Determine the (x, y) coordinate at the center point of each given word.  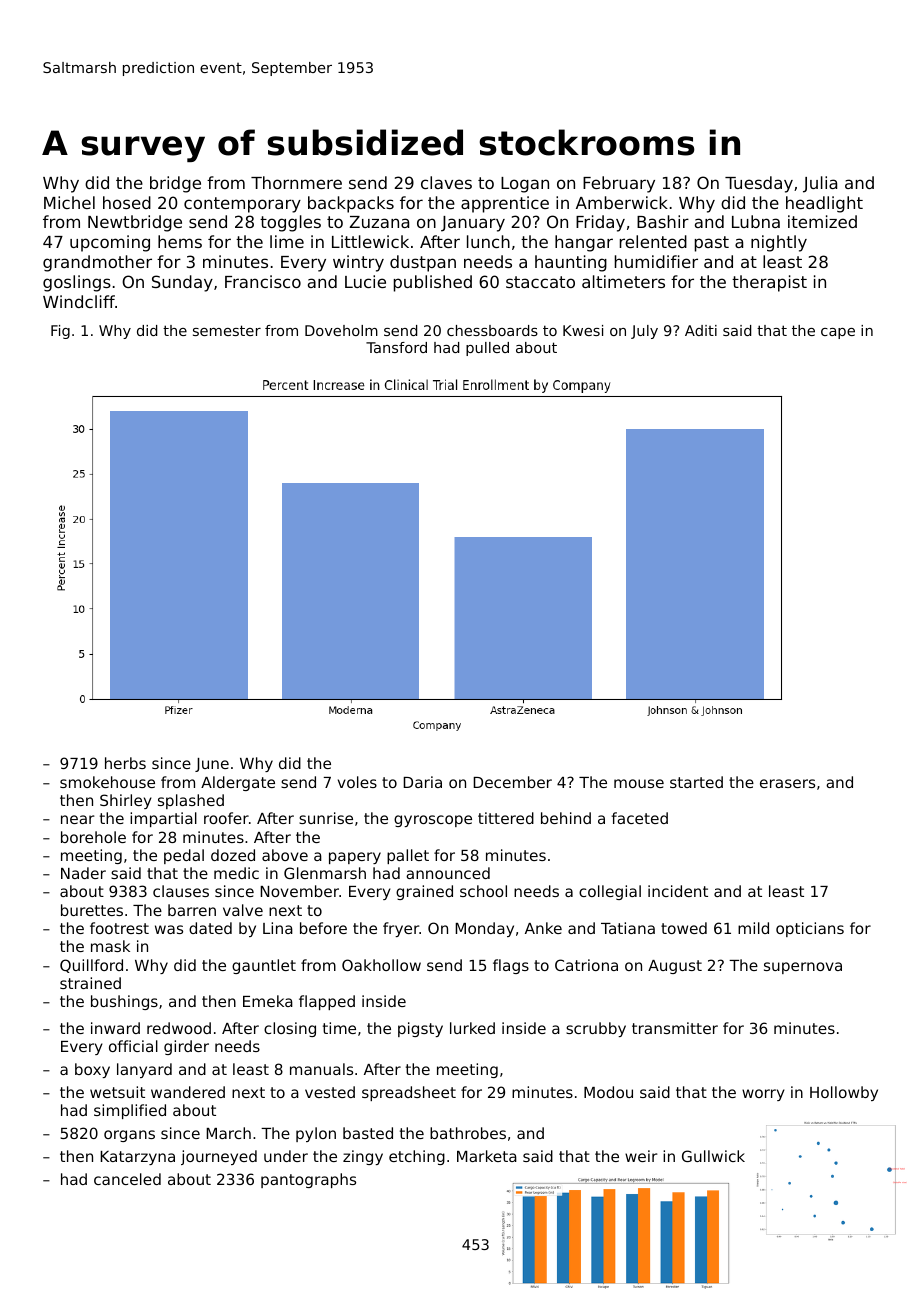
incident (678, 891)
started (696, 782)
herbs (125, 763)
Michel (69, 202)
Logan (525, 185)
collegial (610, 892)
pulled (487, 349)
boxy (92, 1070)
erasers (787, 783)
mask (110, 946)
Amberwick (622, 202)
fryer (401, 929)
